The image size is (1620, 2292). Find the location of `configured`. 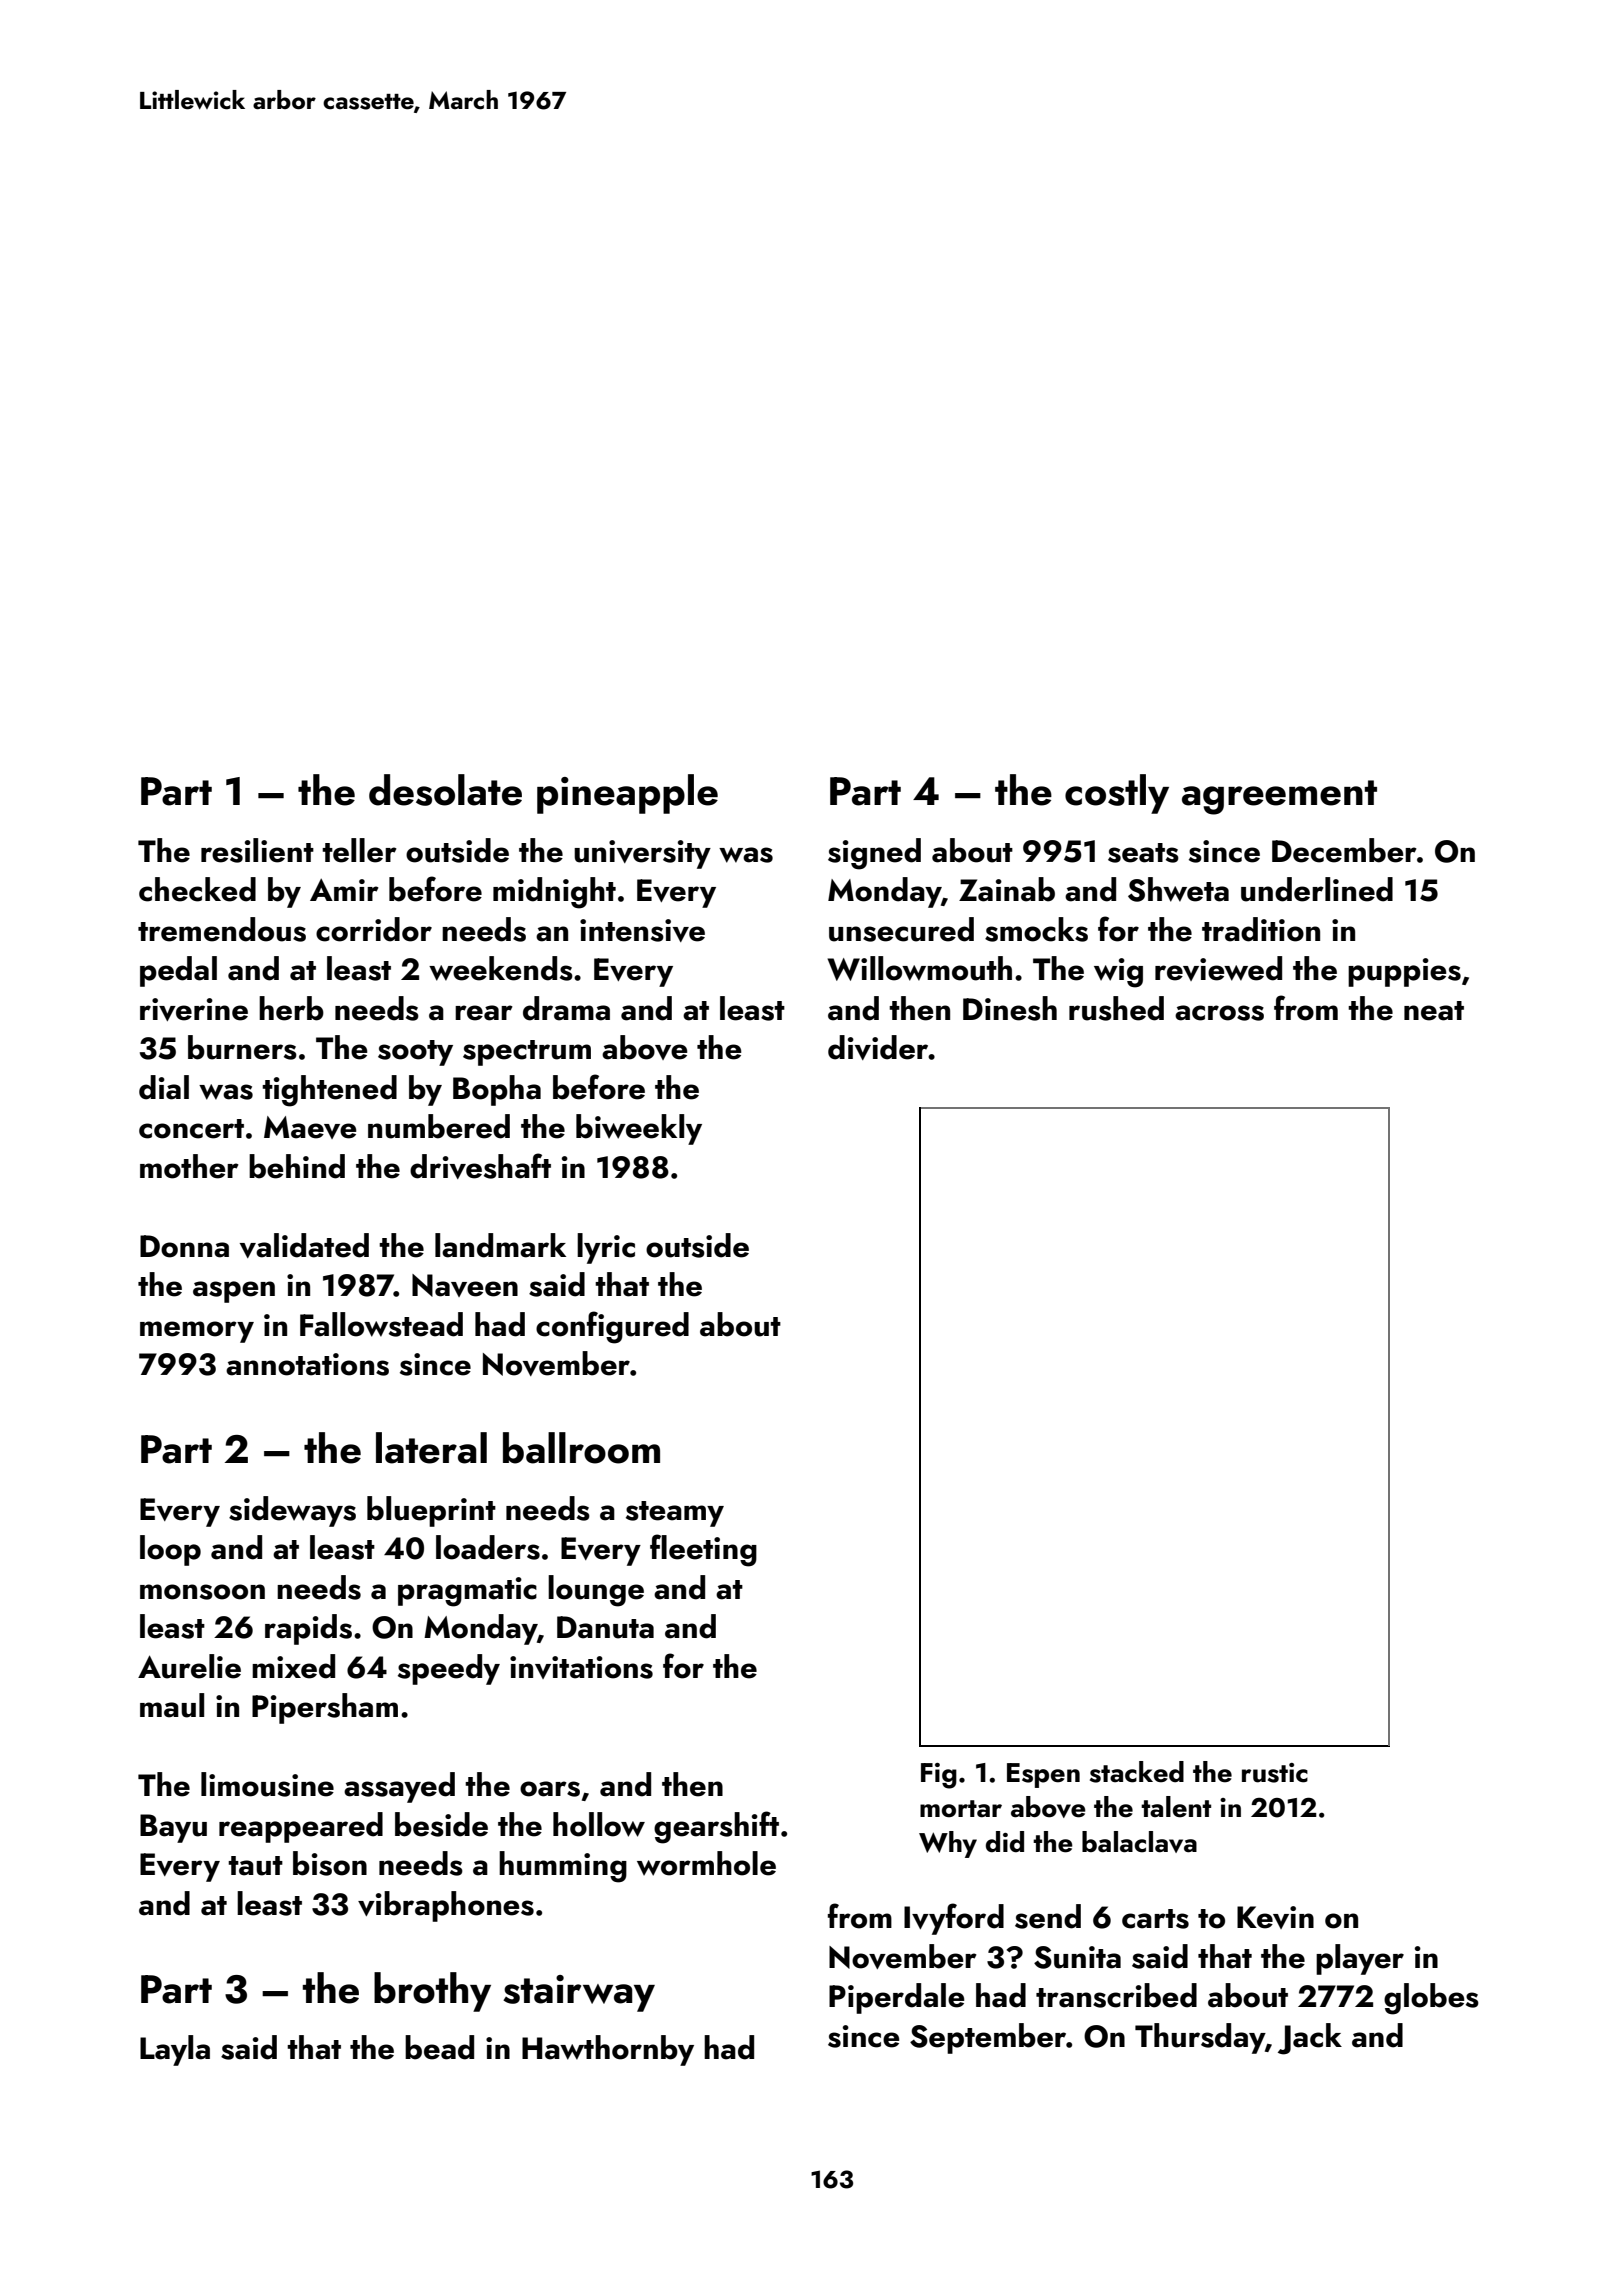

configured is located at coordinates (612, 1327).
